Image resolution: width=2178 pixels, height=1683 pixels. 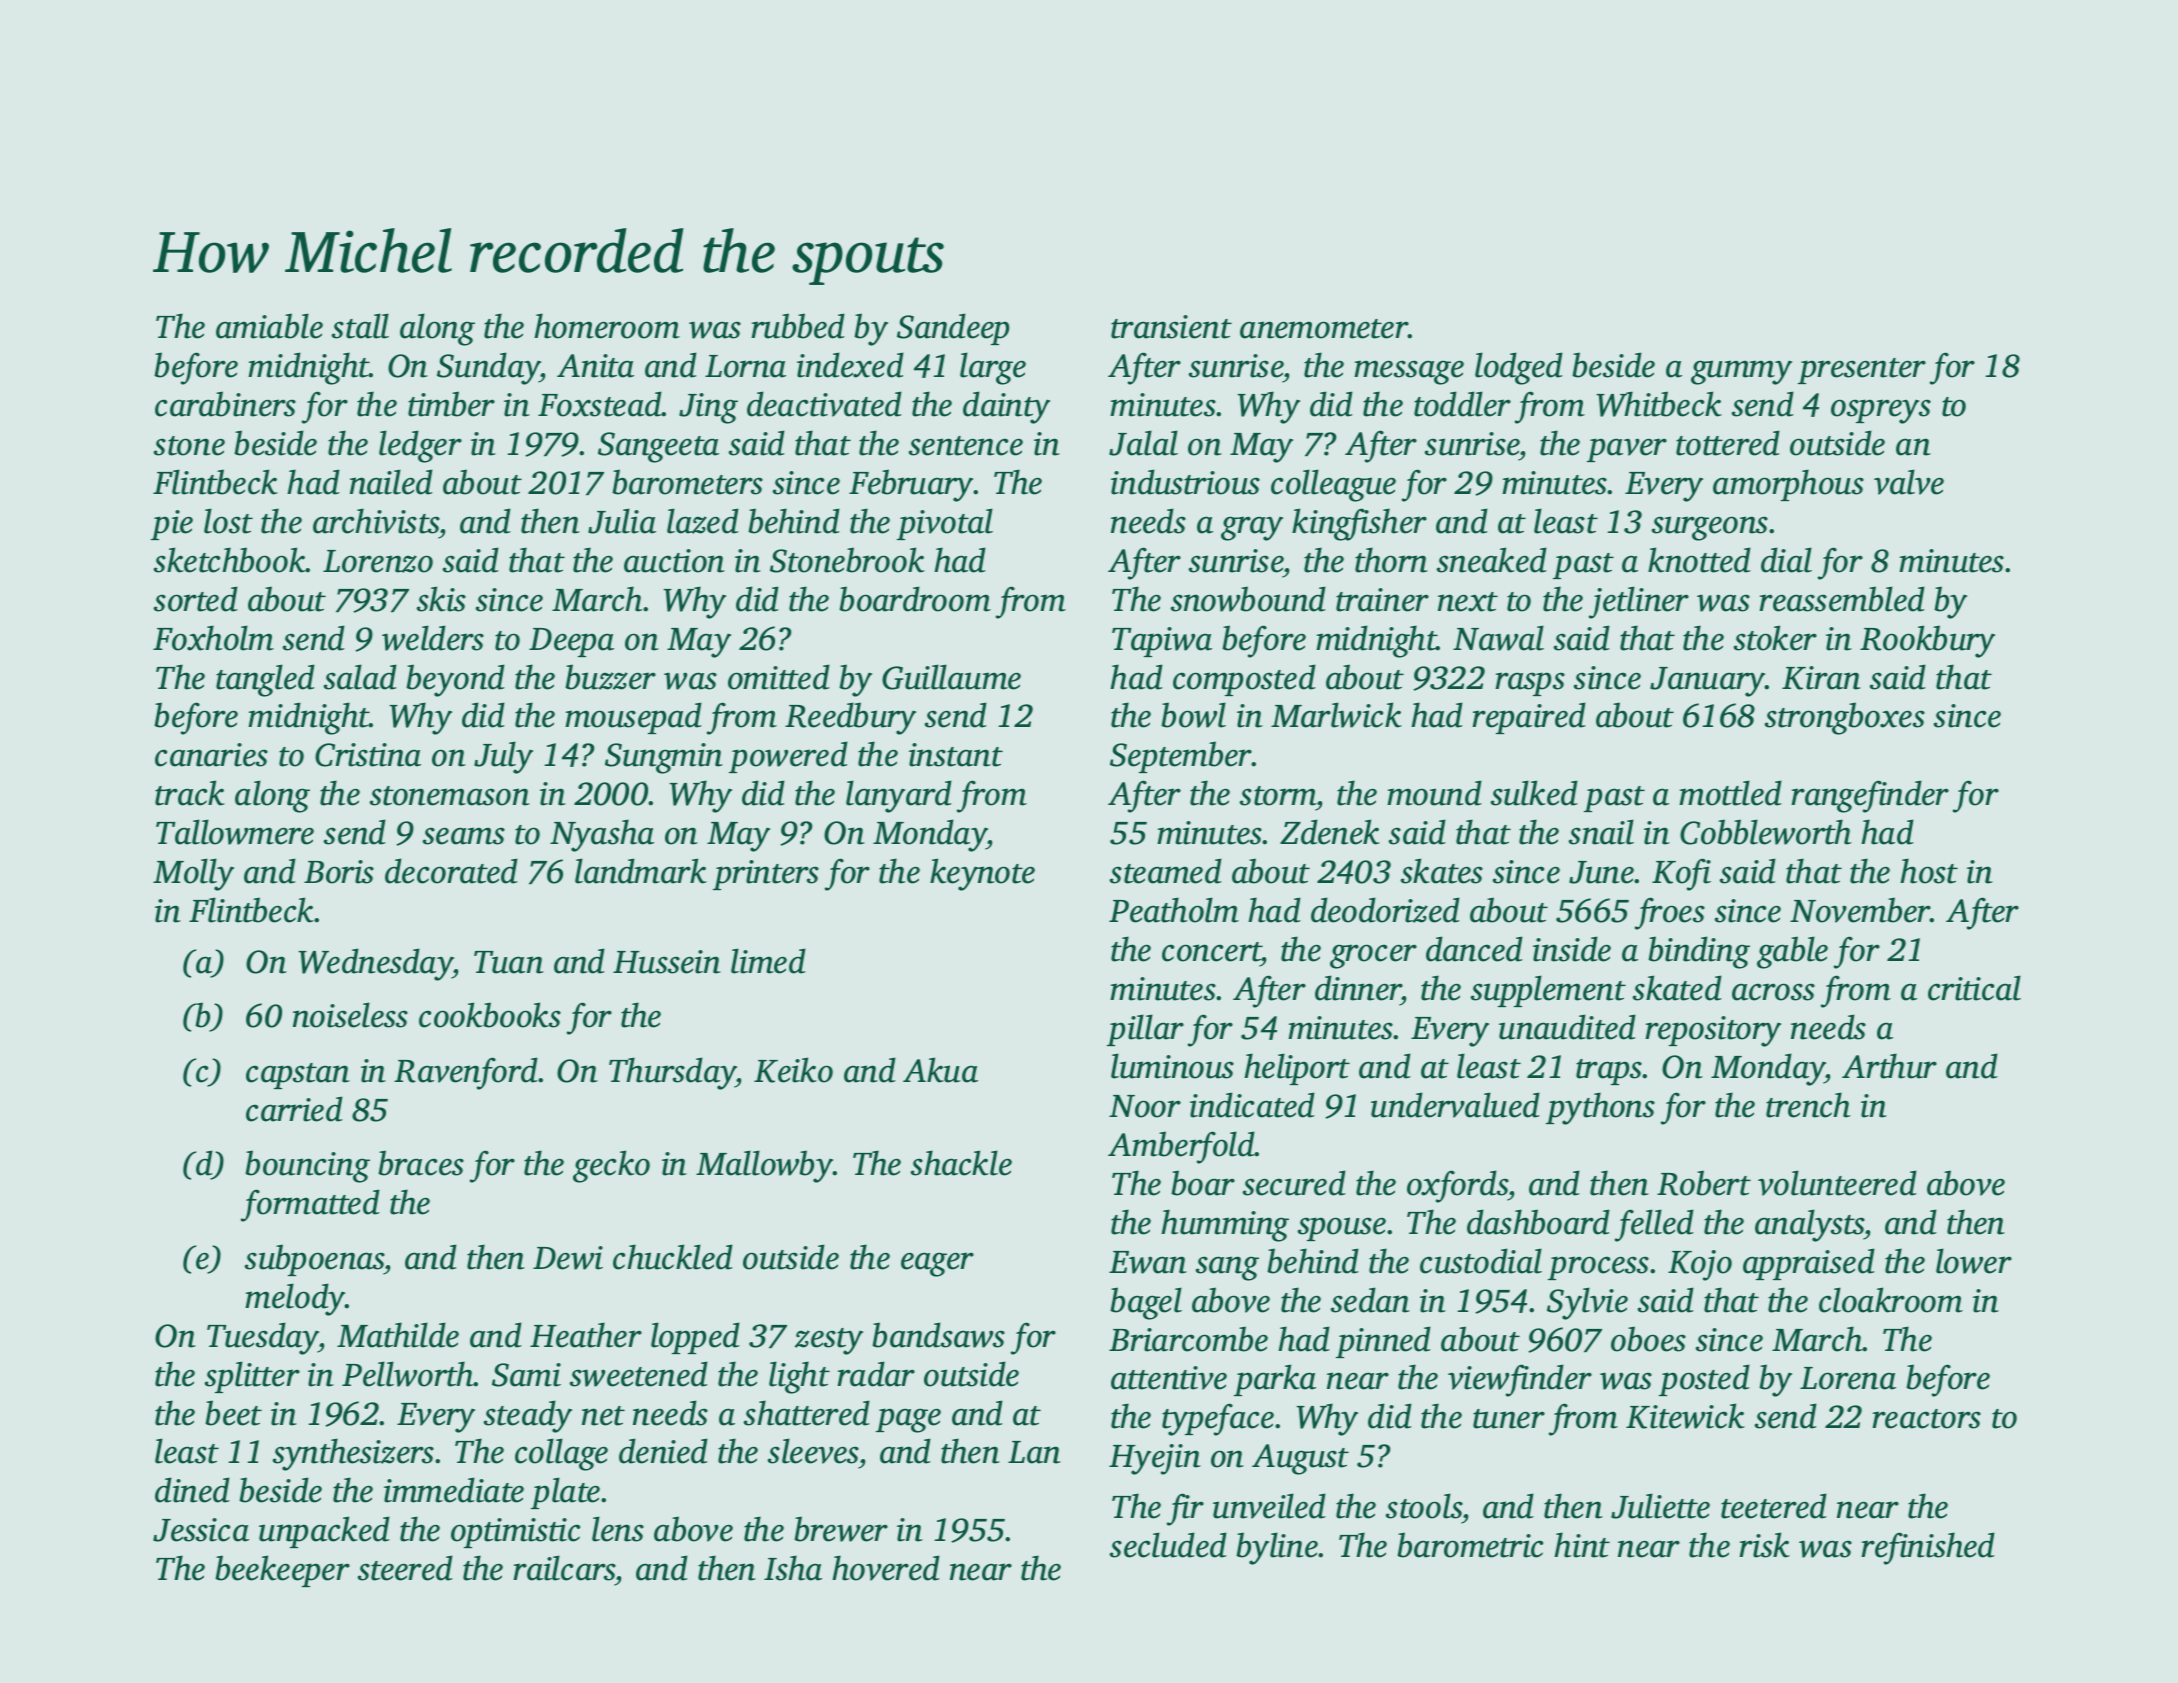 What do you see at coordinates (1324, 329) in the document?
I see `anemometer` at bounding box center [1324, 329].
